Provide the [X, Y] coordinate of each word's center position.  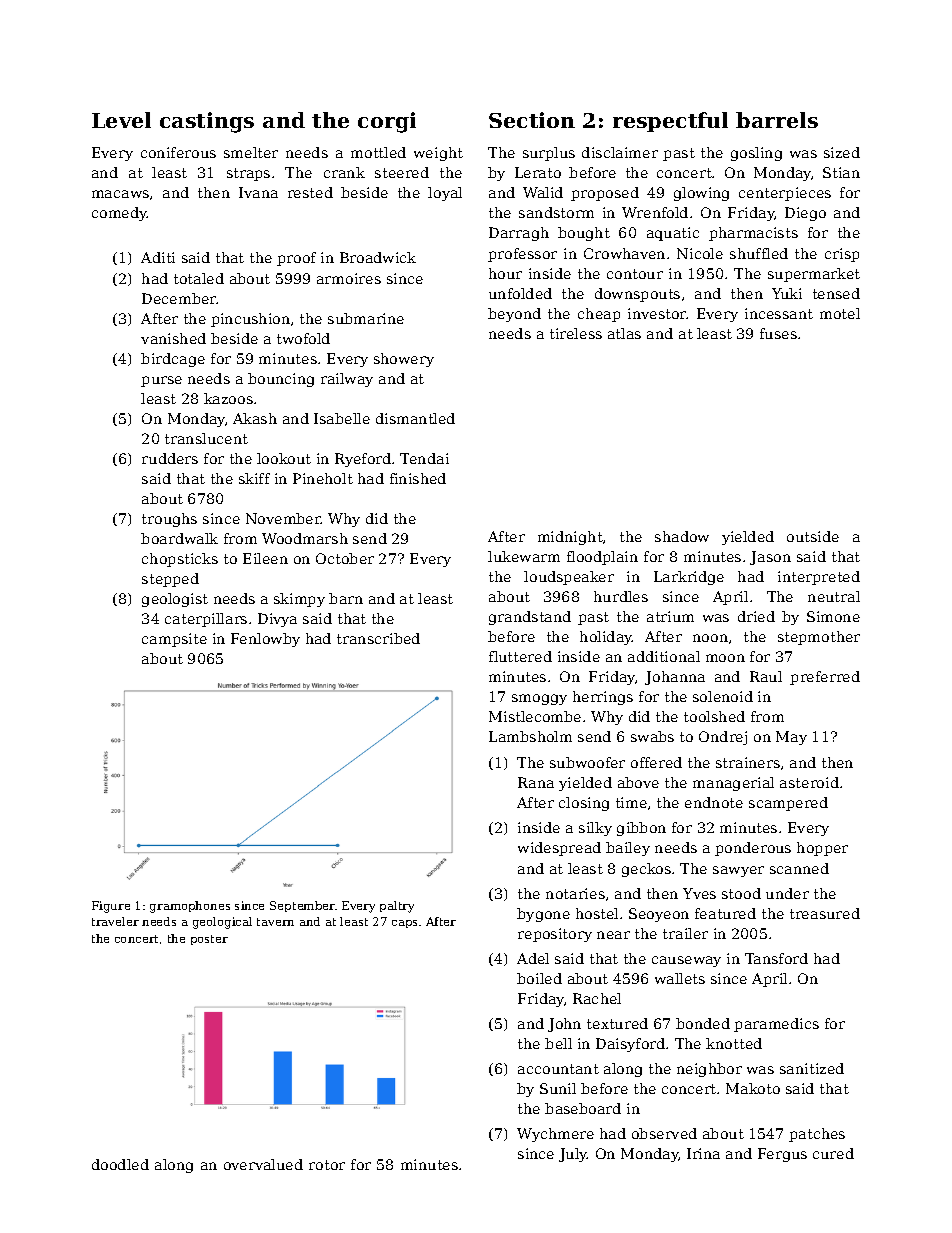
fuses [778, 333]
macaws [120, 194]
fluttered [520, 656]
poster [209, 940]
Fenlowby [265, 640]
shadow [682, 536]
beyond [514, 315]
